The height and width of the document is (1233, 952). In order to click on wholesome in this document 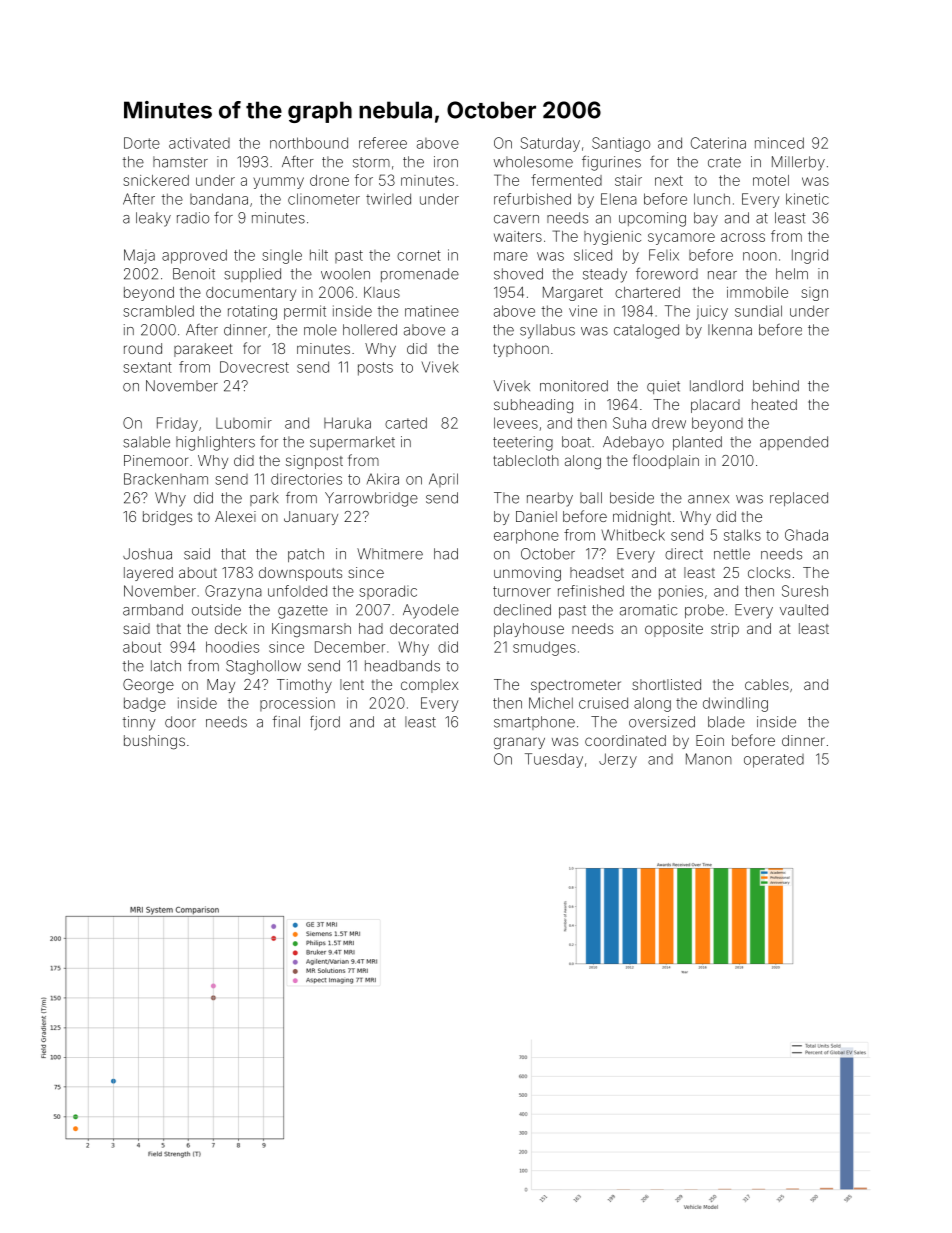, I will do `click(533, 162)`.
